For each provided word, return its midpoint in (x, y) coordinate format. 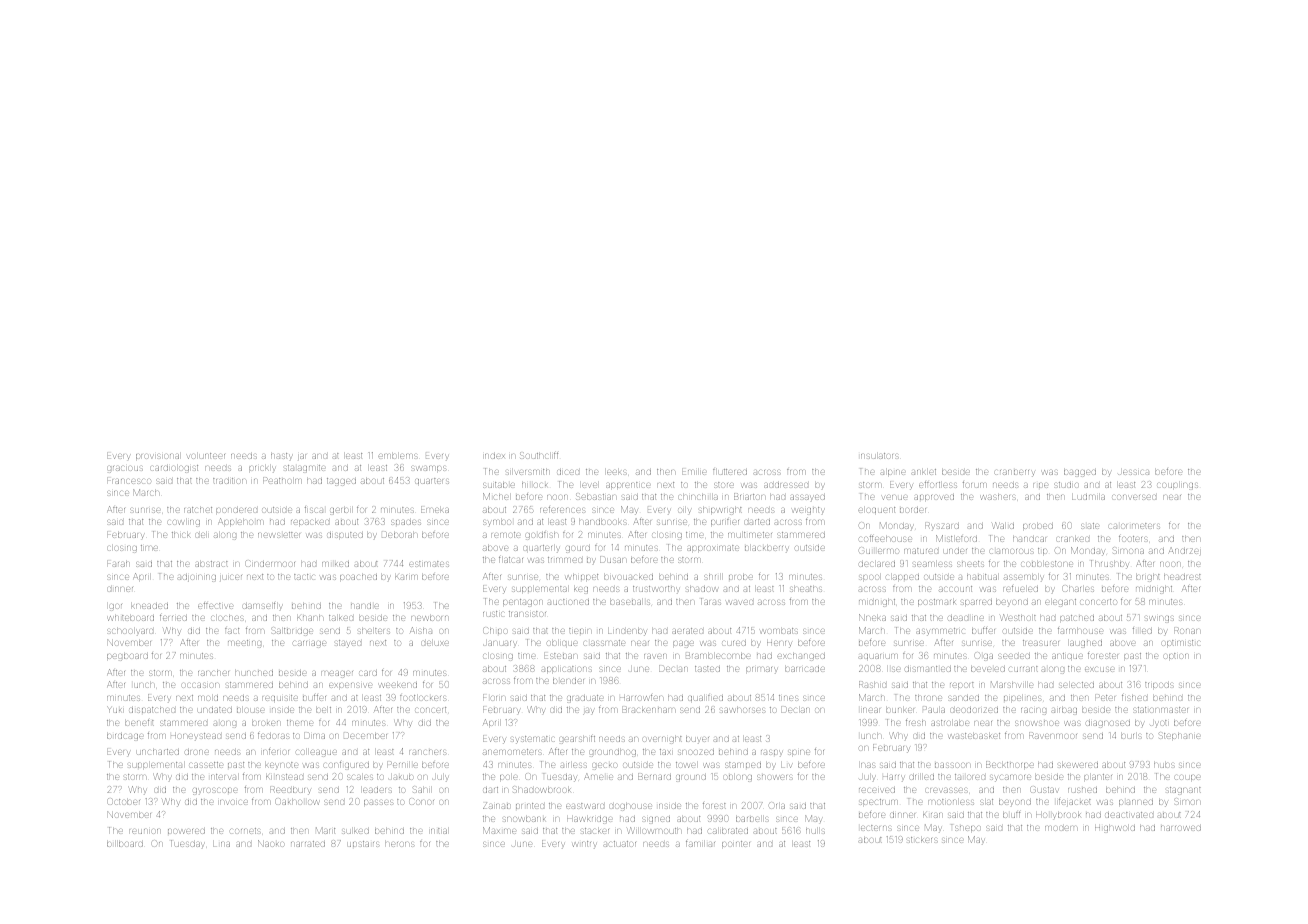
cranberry (1014, 473)
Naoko (271, 843)
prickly (262, 469)
